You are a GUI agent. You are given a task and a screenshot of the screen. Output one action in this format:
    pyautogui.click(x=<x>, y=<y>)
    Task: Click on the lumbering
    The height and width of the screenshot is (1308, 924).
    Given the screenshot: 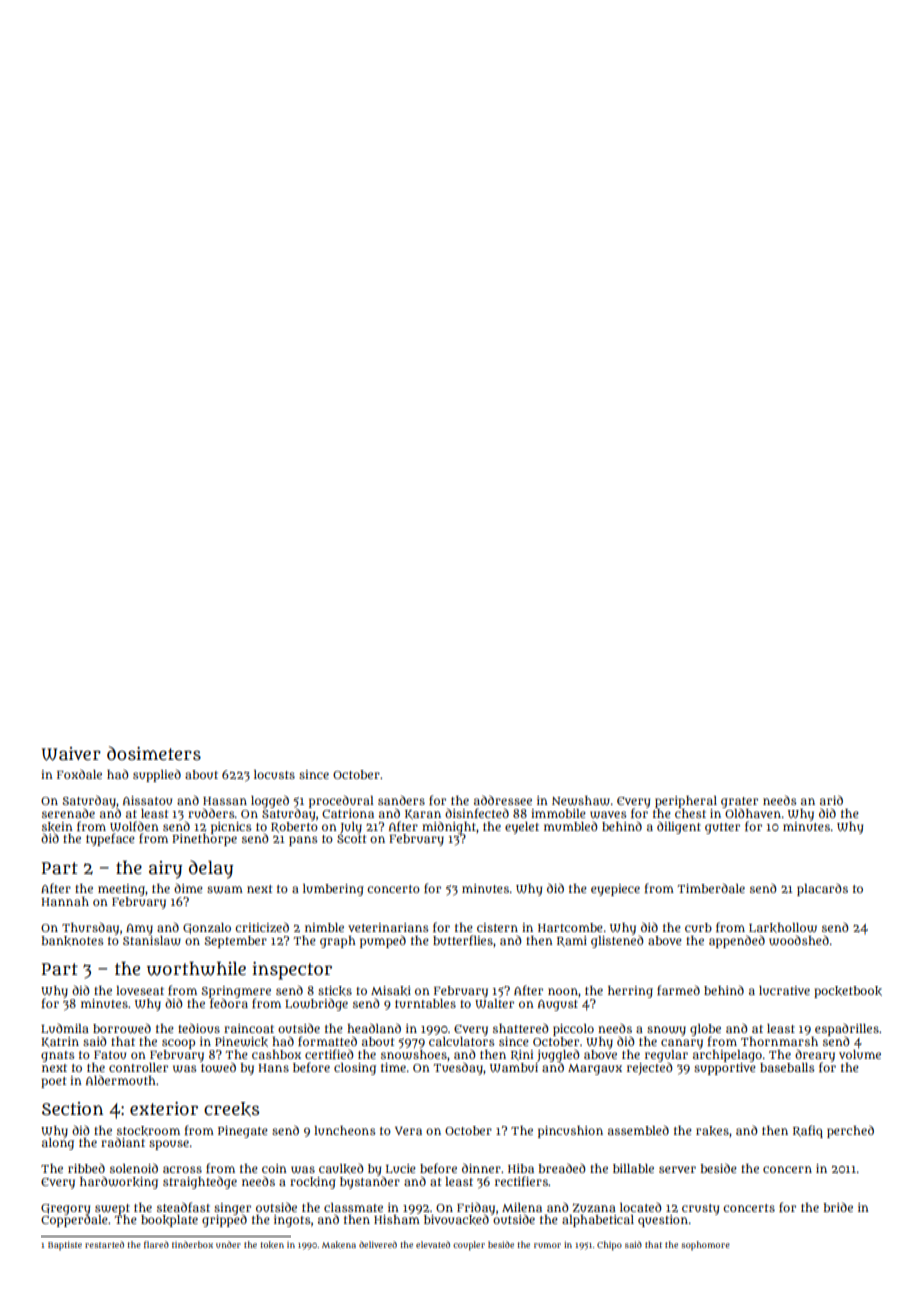 What is the action you would take?
    pyautogui.click(x=333, y=890)
